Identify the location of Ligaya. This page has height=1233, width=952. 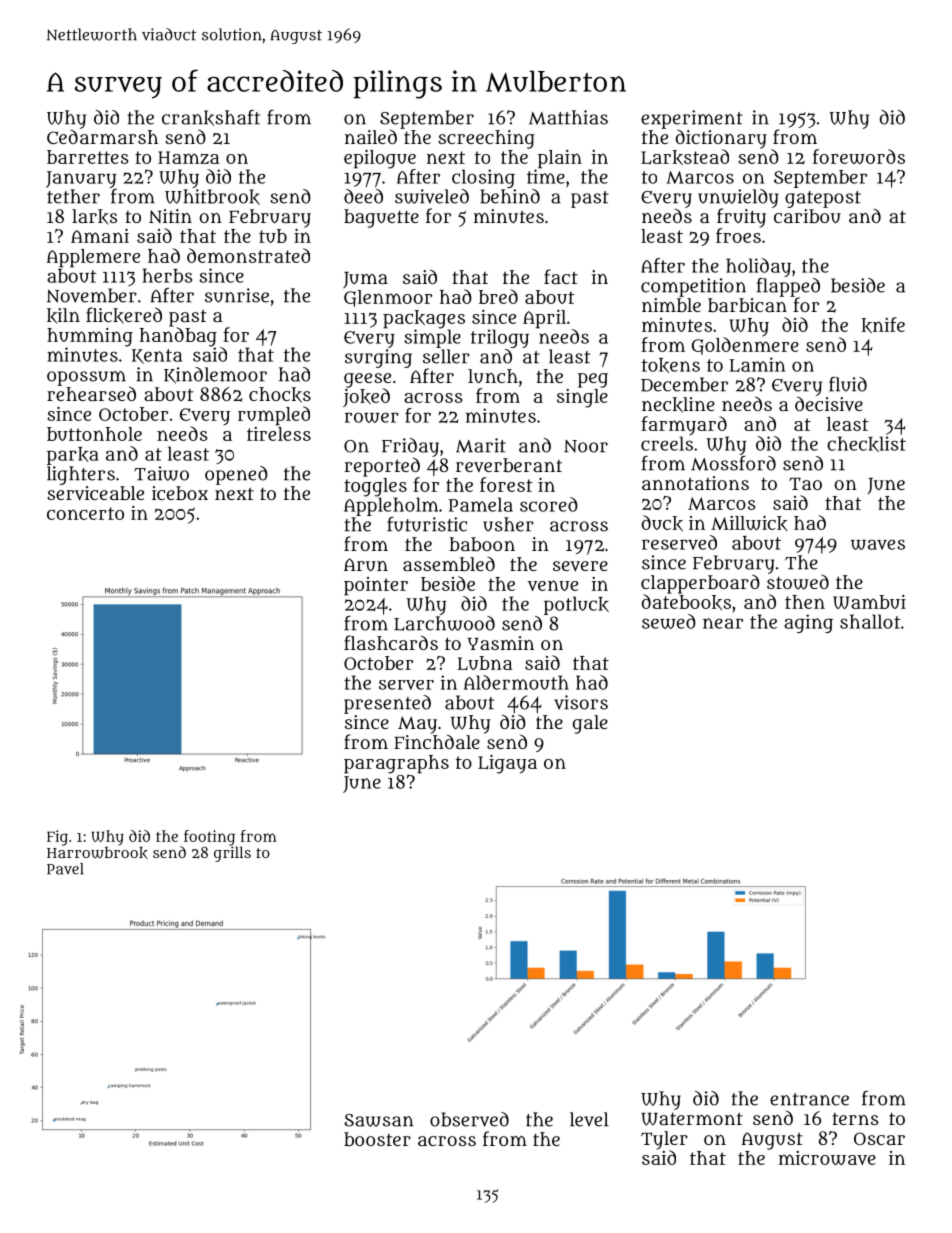
(507, 764).
